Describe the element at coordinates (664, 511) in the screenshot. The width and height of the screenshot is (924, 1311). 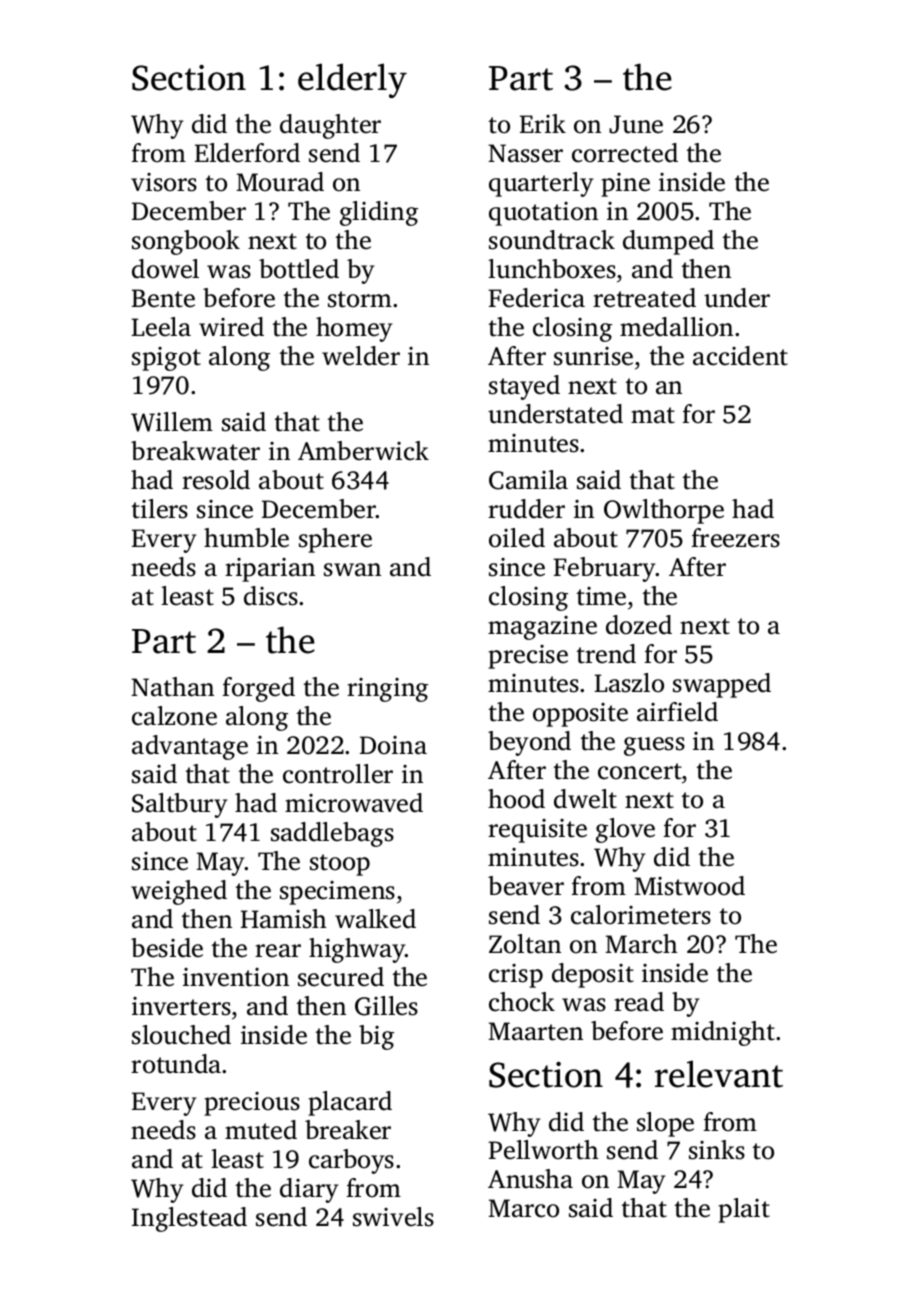
I see `Owlthorpe` at that location.
